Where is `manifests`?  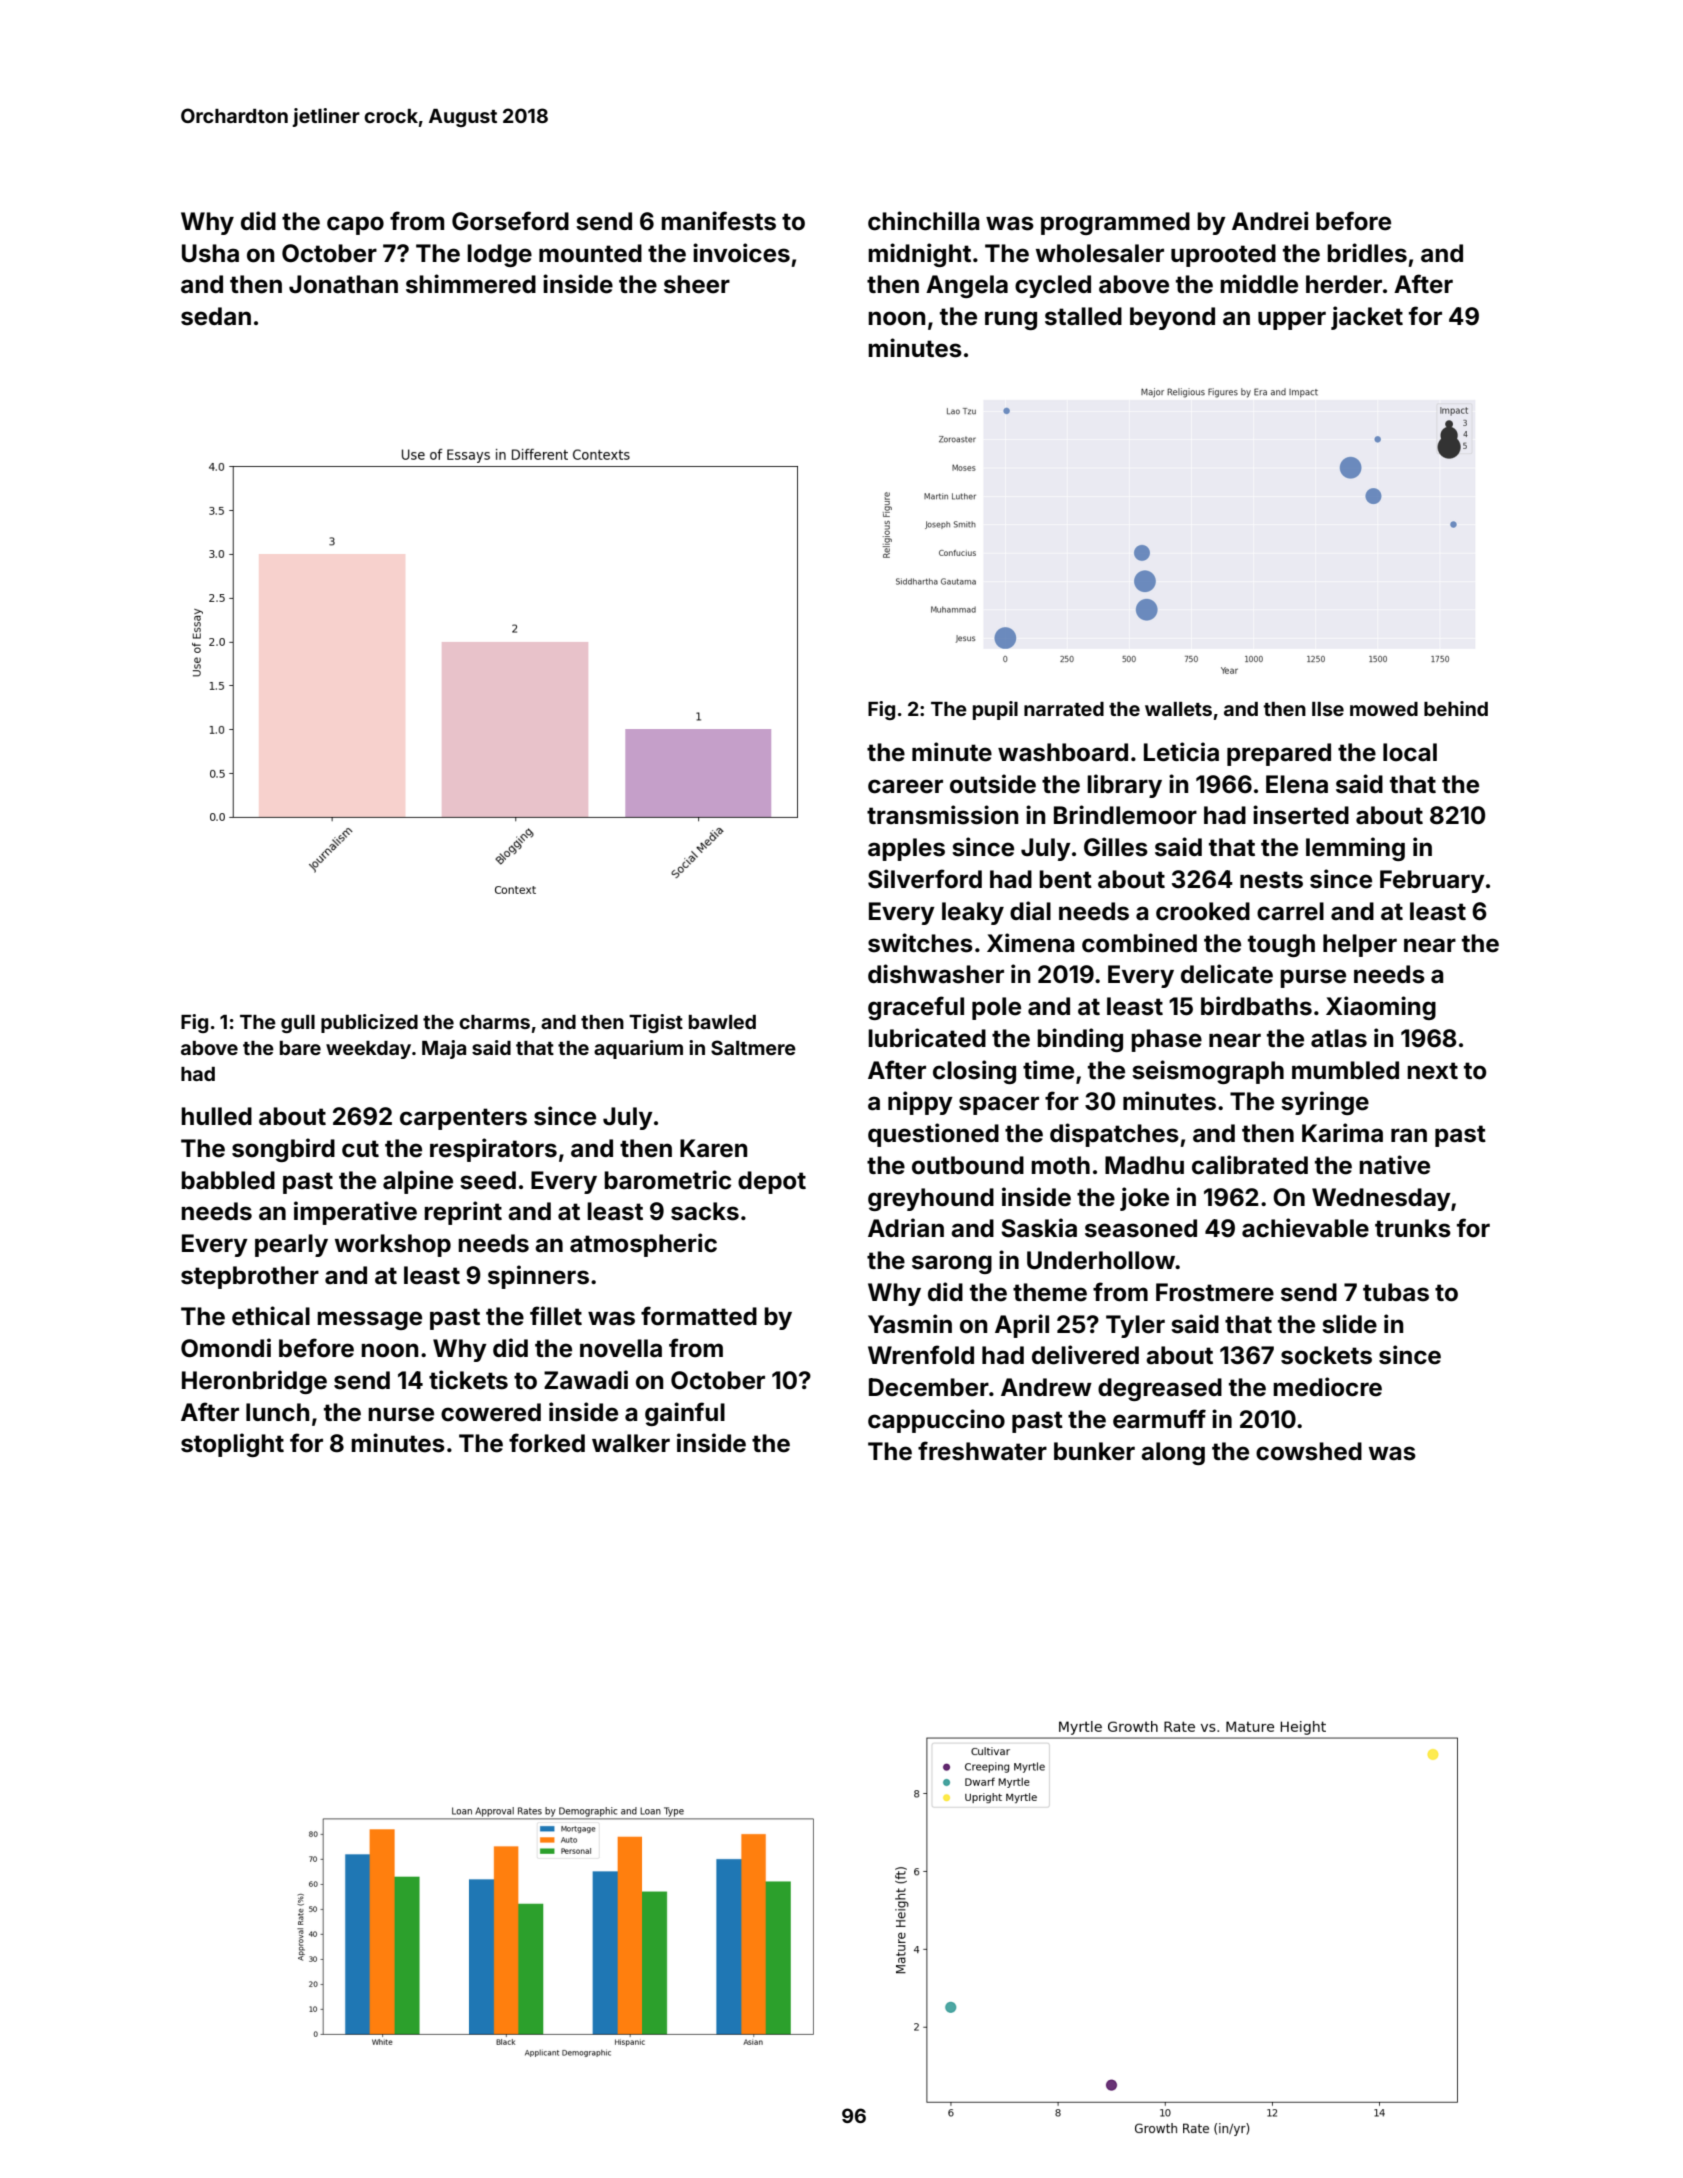 manifests is located at coordinates (718, 221).
